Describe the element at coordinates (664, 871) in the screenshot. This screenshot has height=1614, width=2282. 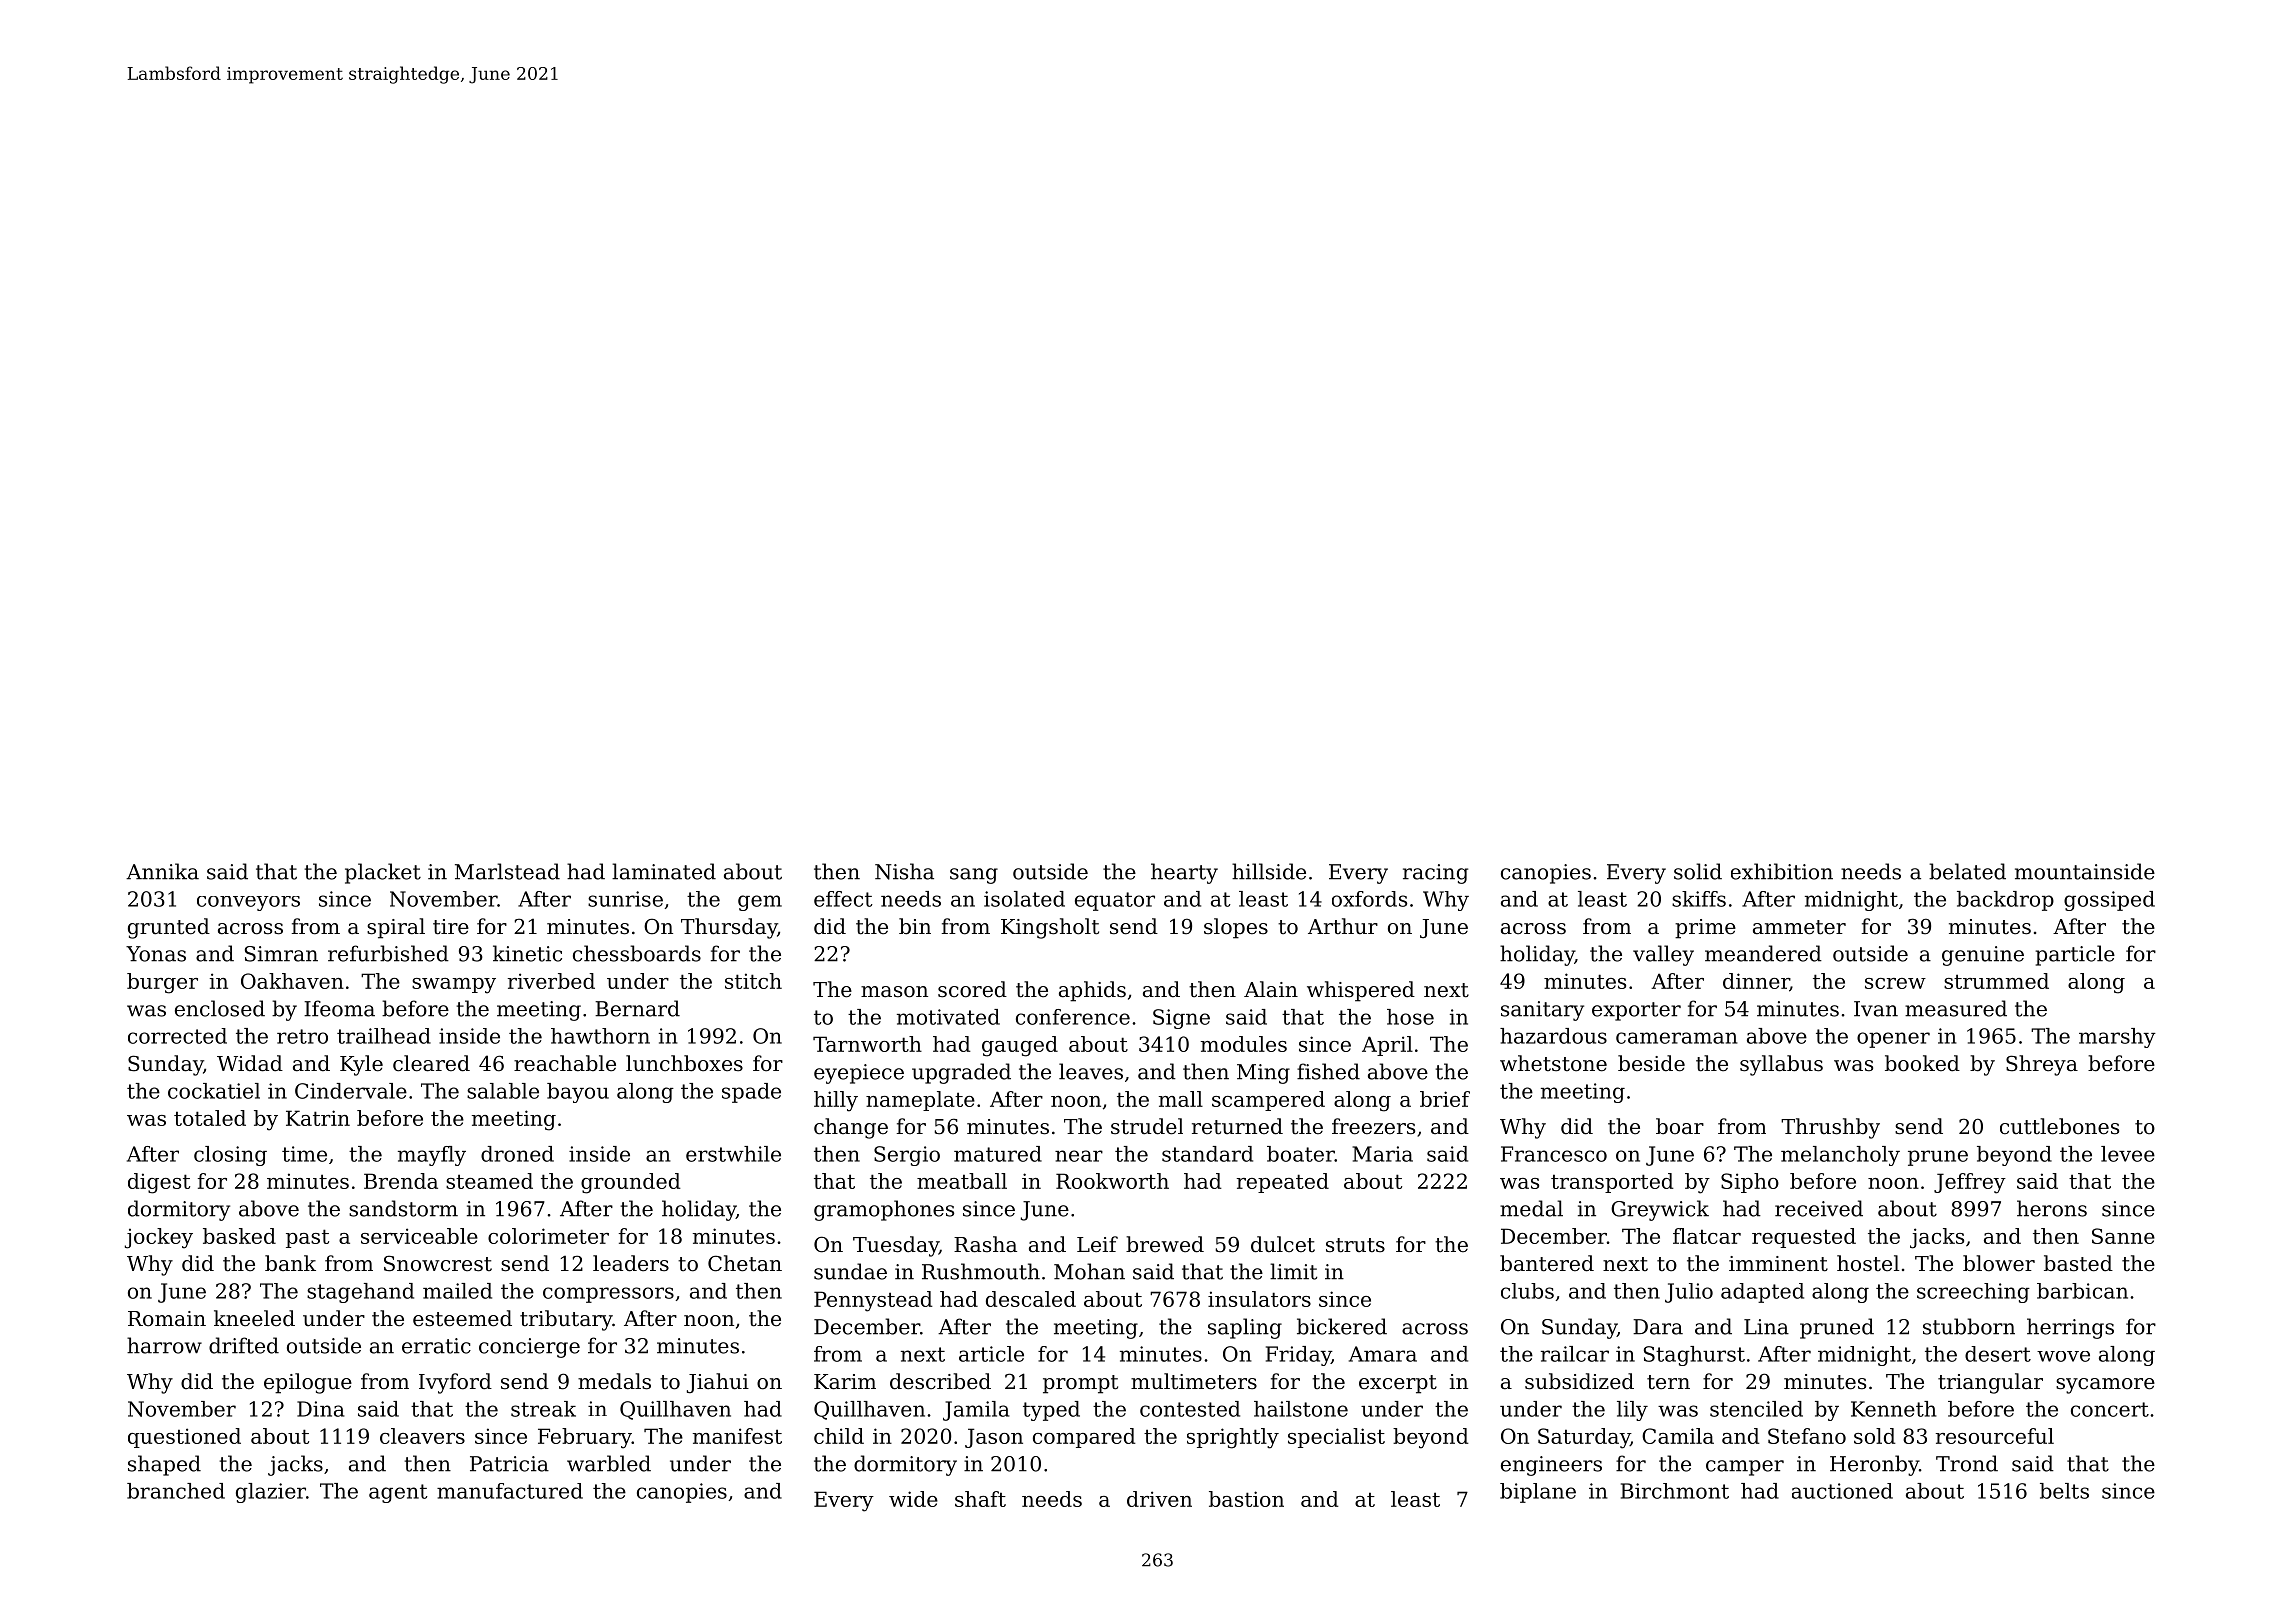
I see `laminated` at that location.
